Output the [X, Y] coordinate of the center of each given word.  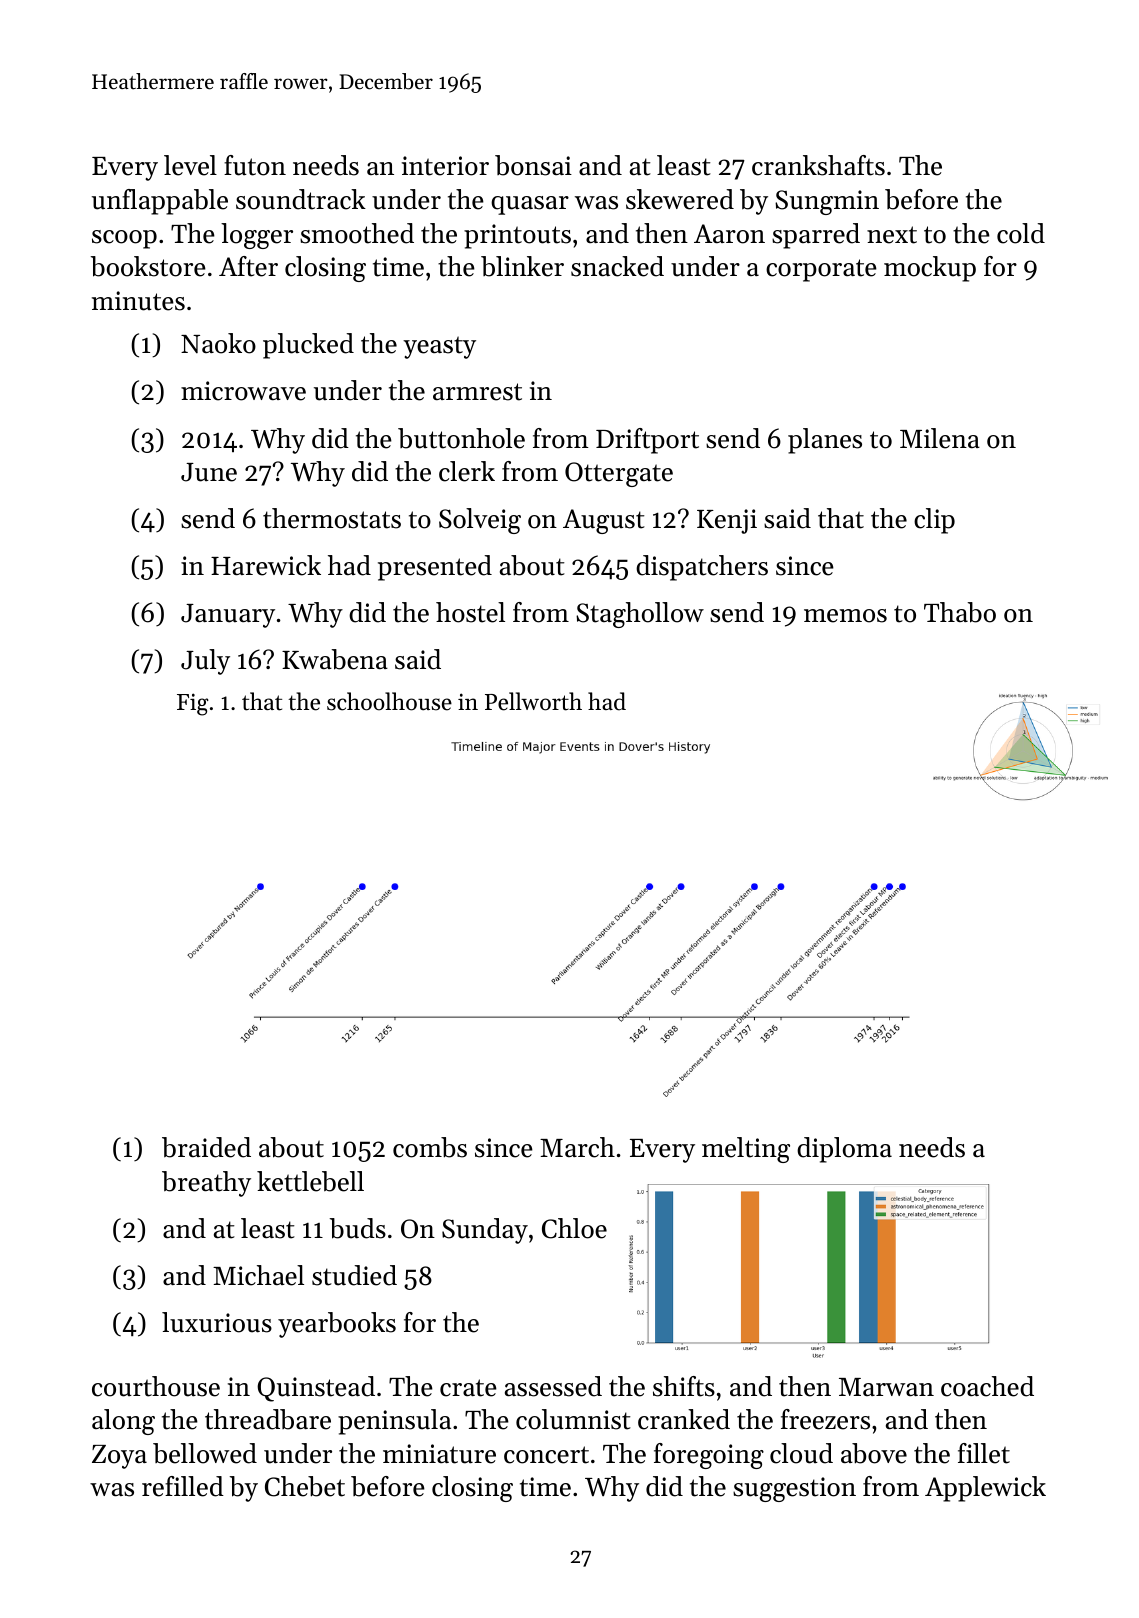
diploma [844, 1150]
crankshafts [818, 165]
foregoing [709, 1456]
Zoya [119, 1457]
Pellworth [533, 701]
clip [934, 521]
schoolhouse [389, 701]
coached [987, 1386]
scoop [124, 239]
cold [1021, 233]
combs [430, 1147]
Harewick [266, 565]
